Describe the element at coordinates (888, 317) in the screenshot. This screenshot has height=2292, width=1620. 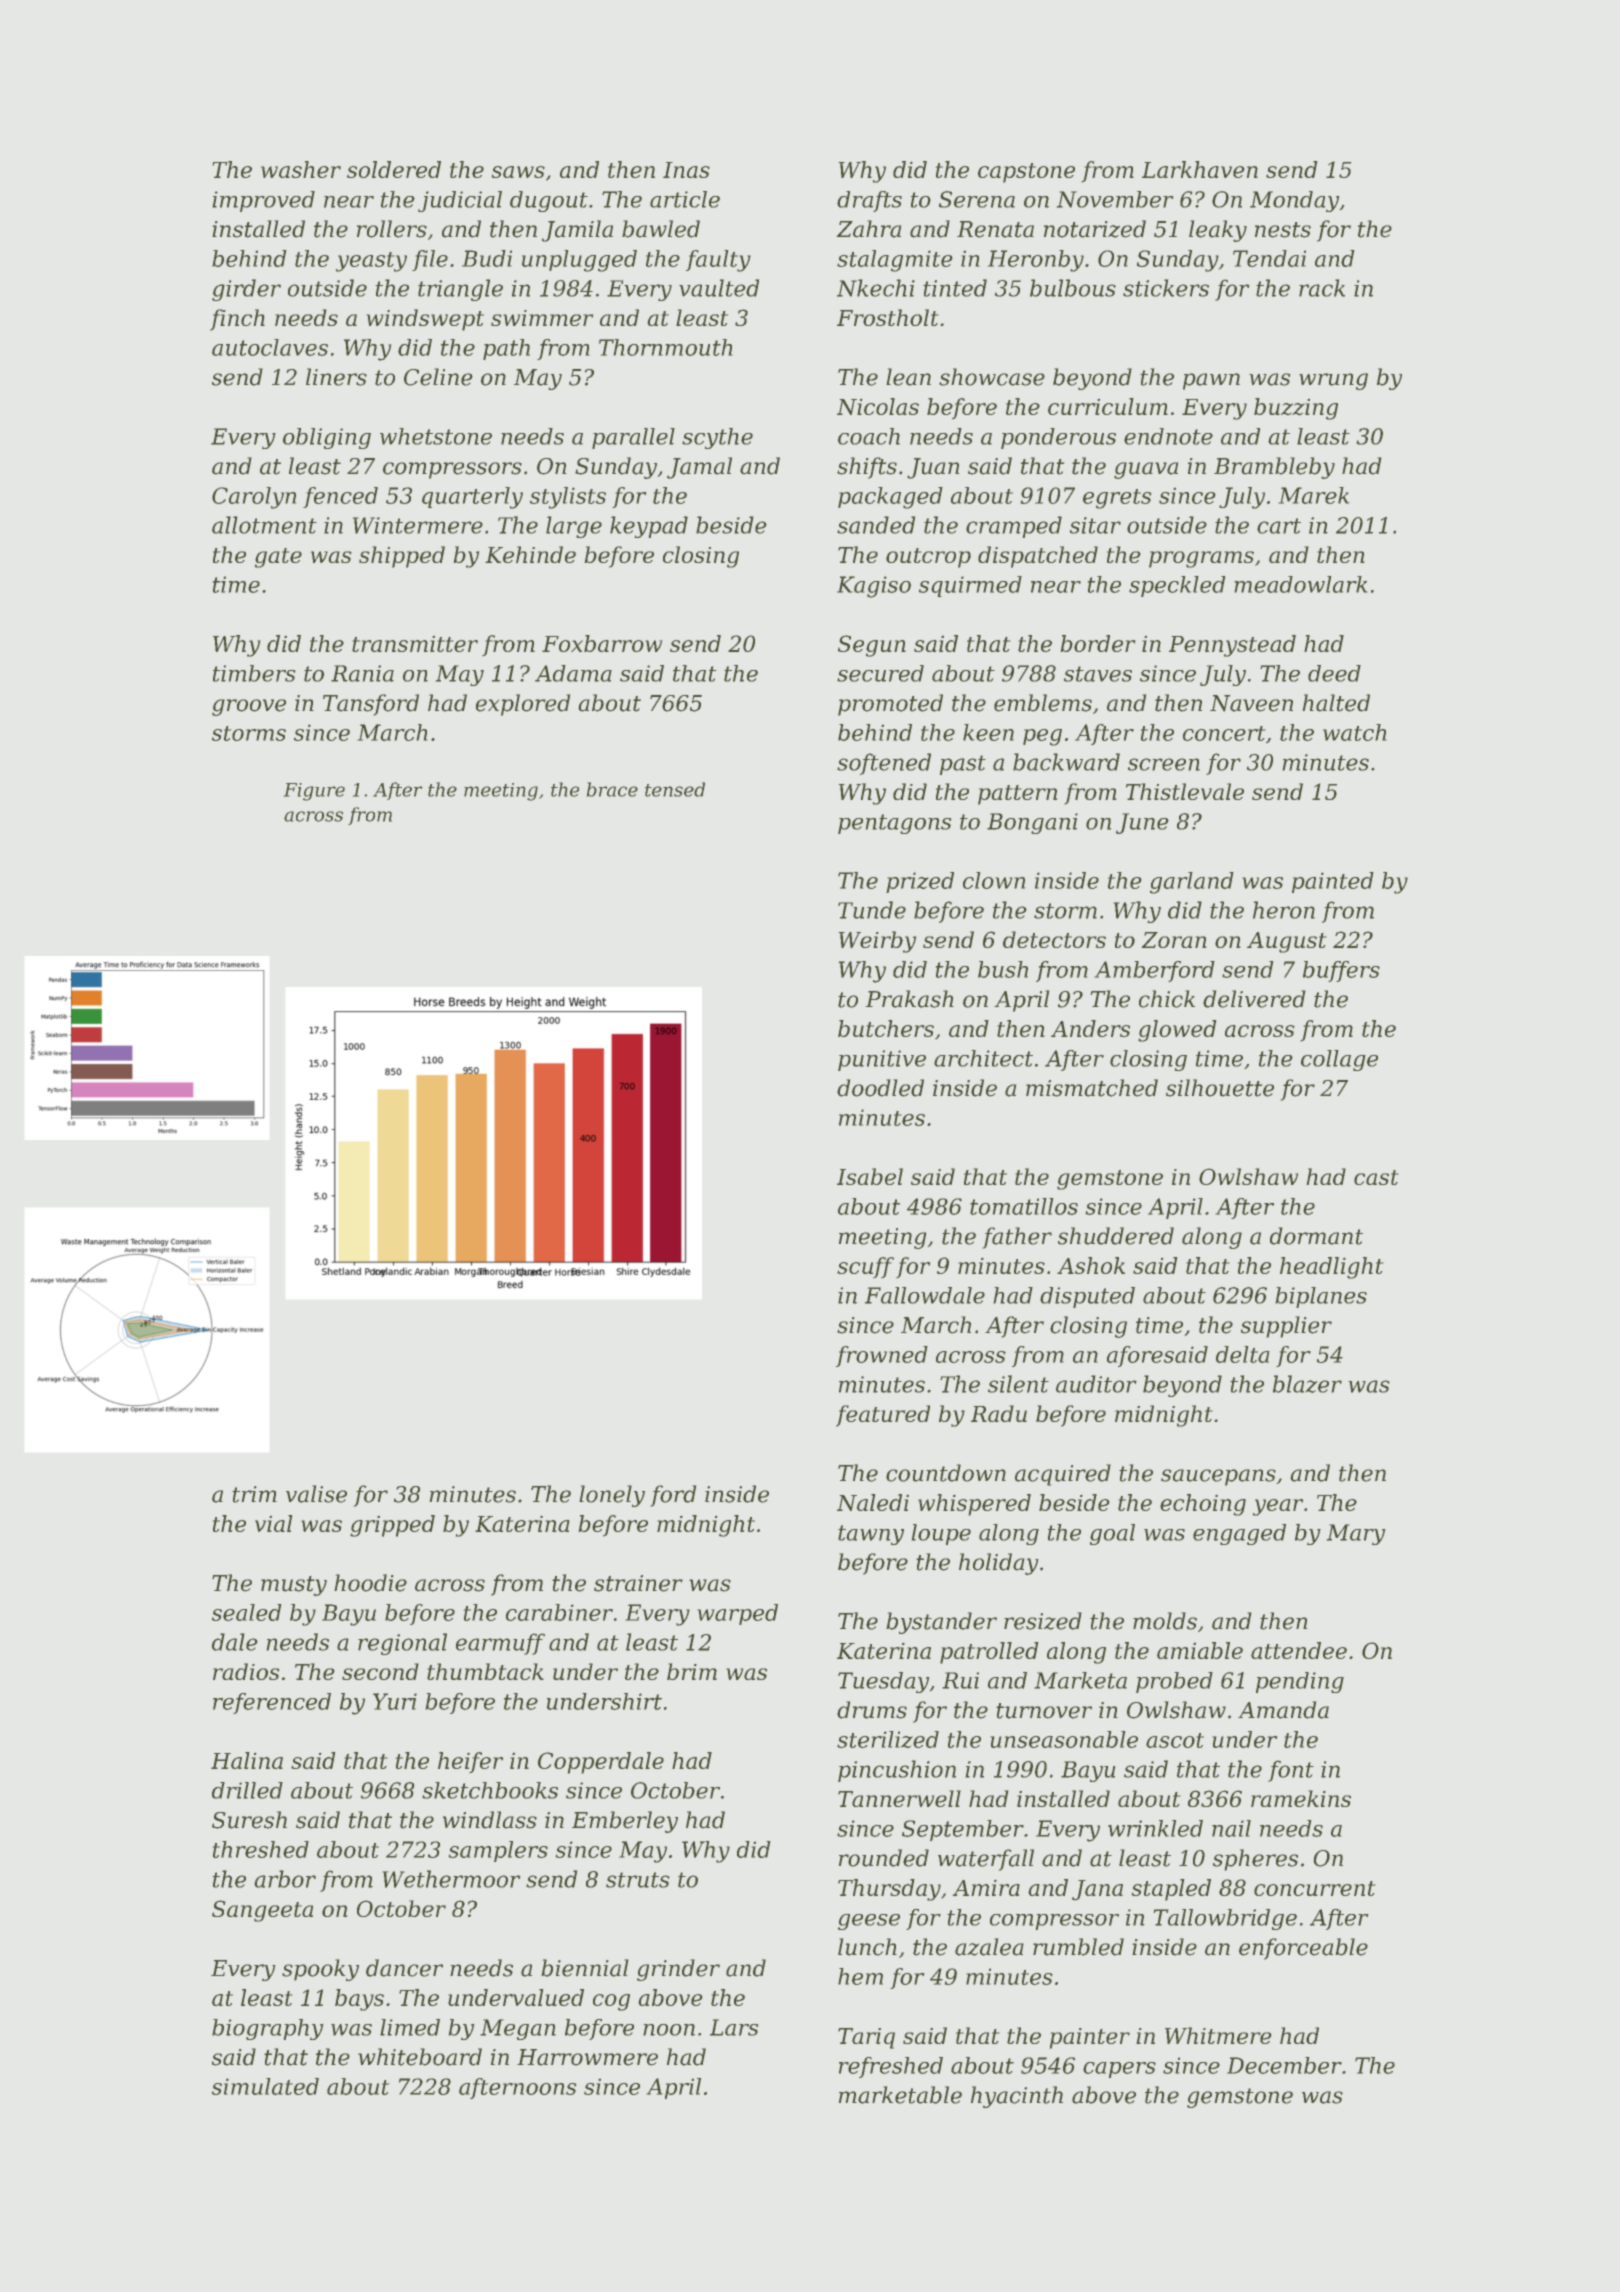
I see `Frostholt` at that location.
